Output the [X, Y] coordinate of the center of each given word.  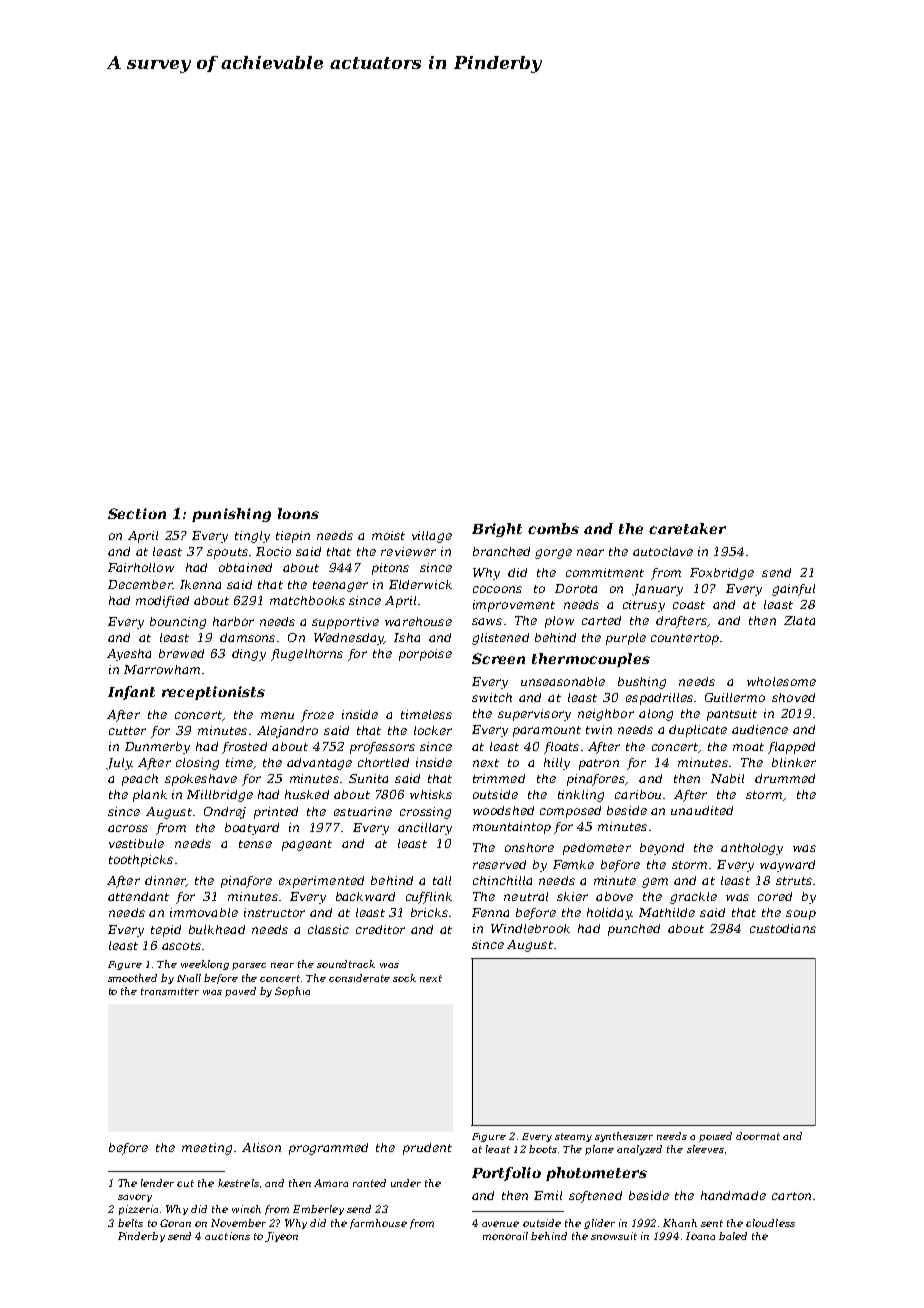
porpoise [425, 655]
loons [298, 513]
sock [404, 978]
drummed [785, 778]
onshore [529, 847]
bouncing [178, 623]
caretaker [687, 528]
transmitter [170, 991]
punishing [231, 515]
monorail [505, 1236]
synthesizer [624, 1137]
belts [130, 1223]
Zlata [799, 620]
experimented [321, 882]
